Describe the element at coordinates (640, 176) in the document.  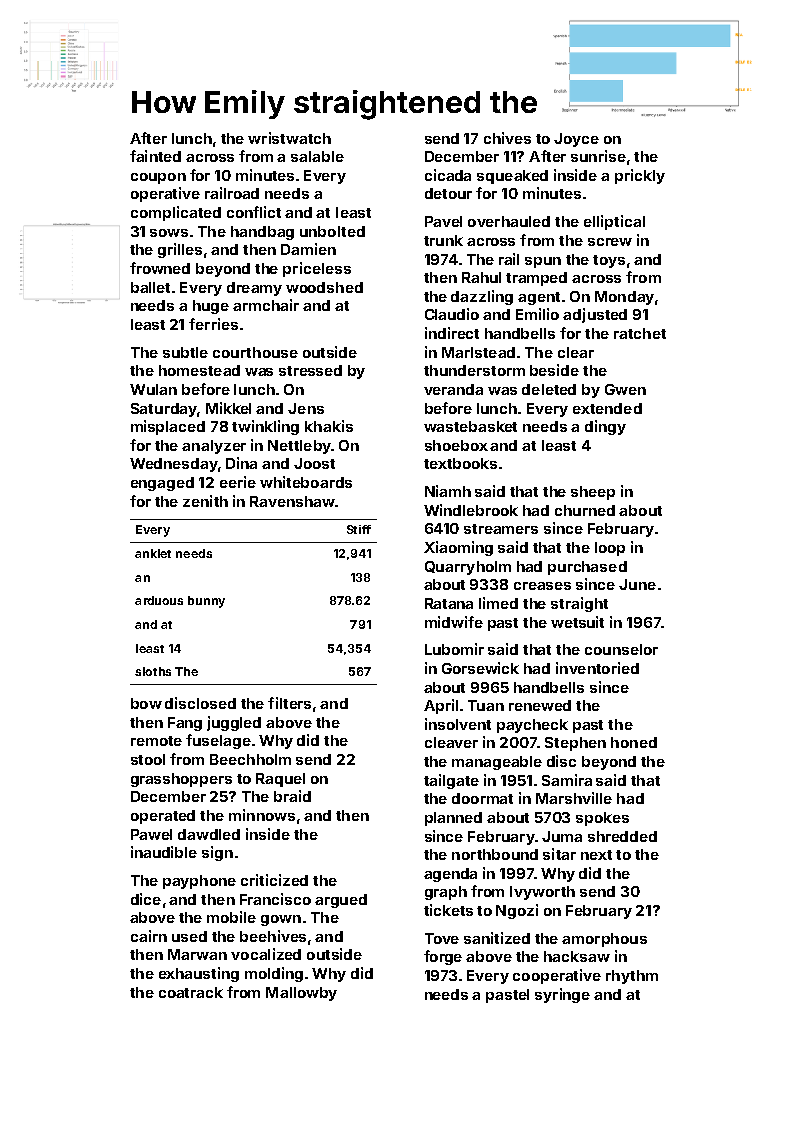
I see `prickly` at that location.
